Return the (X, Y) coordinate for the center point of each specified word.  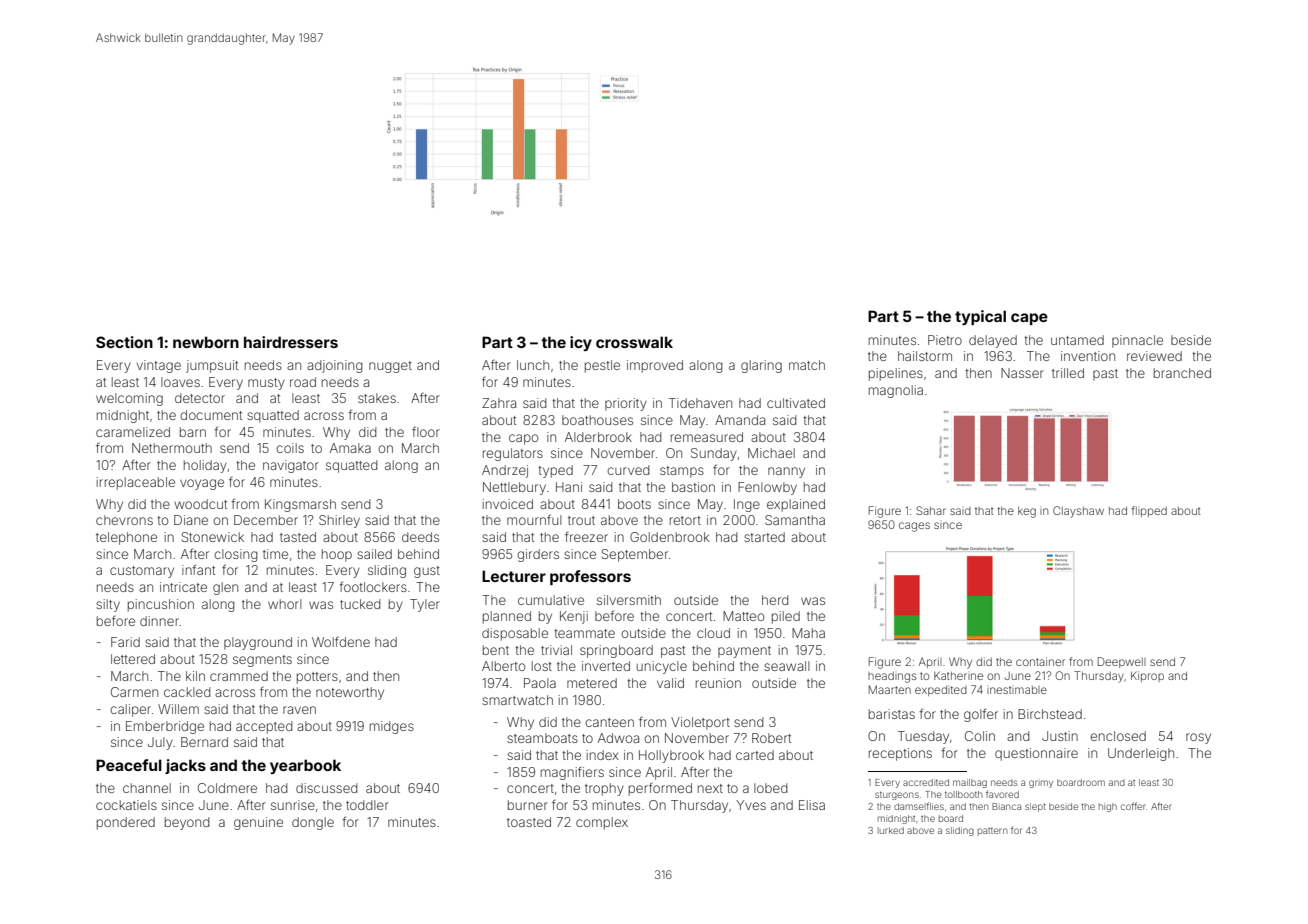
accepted (264, 727)
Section (124, 342)
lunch (533, 365)
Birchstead (1050, 714)
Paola (540, 683)
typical (980, 317)
